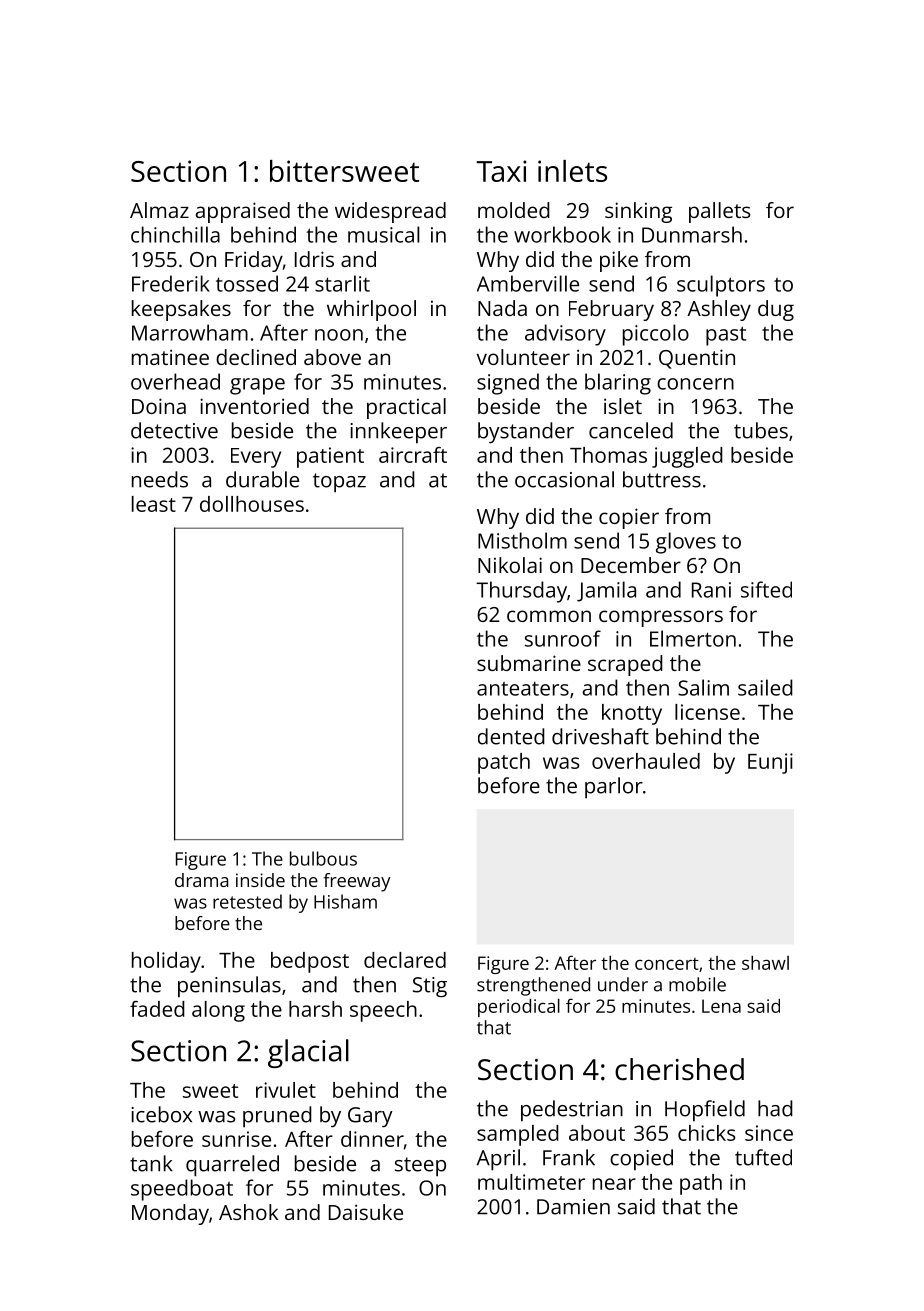 The width and height of the page is (924, 1311). Describe the element at coordinates (413, 455) in the page. I see `aircraft` at that location.
